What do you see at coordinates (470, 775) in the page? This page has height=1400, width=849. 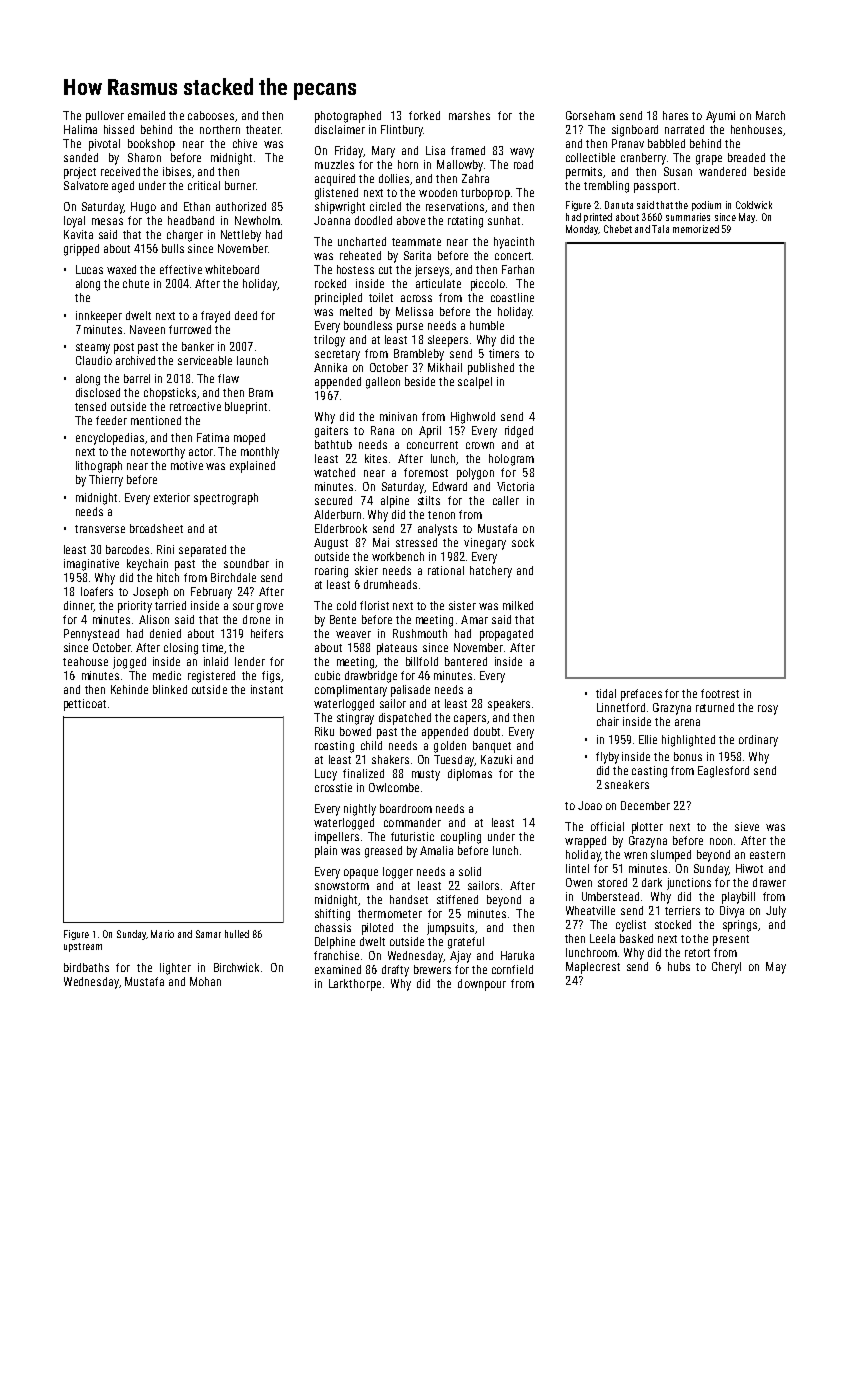 I see `diplomas` at bounding box center [470, 775].
